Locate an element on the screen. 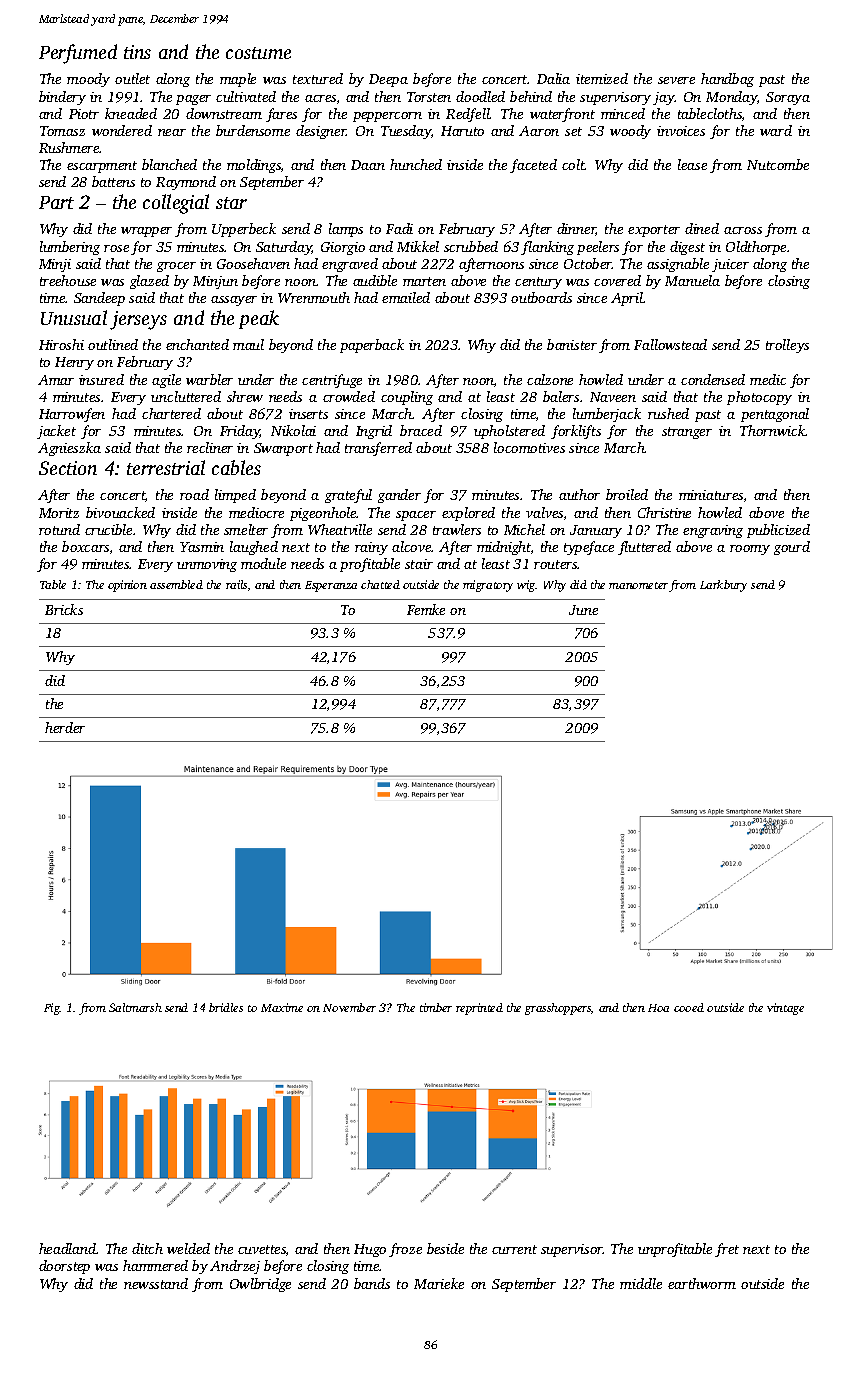  herder is located at coordinates (65, 727).
